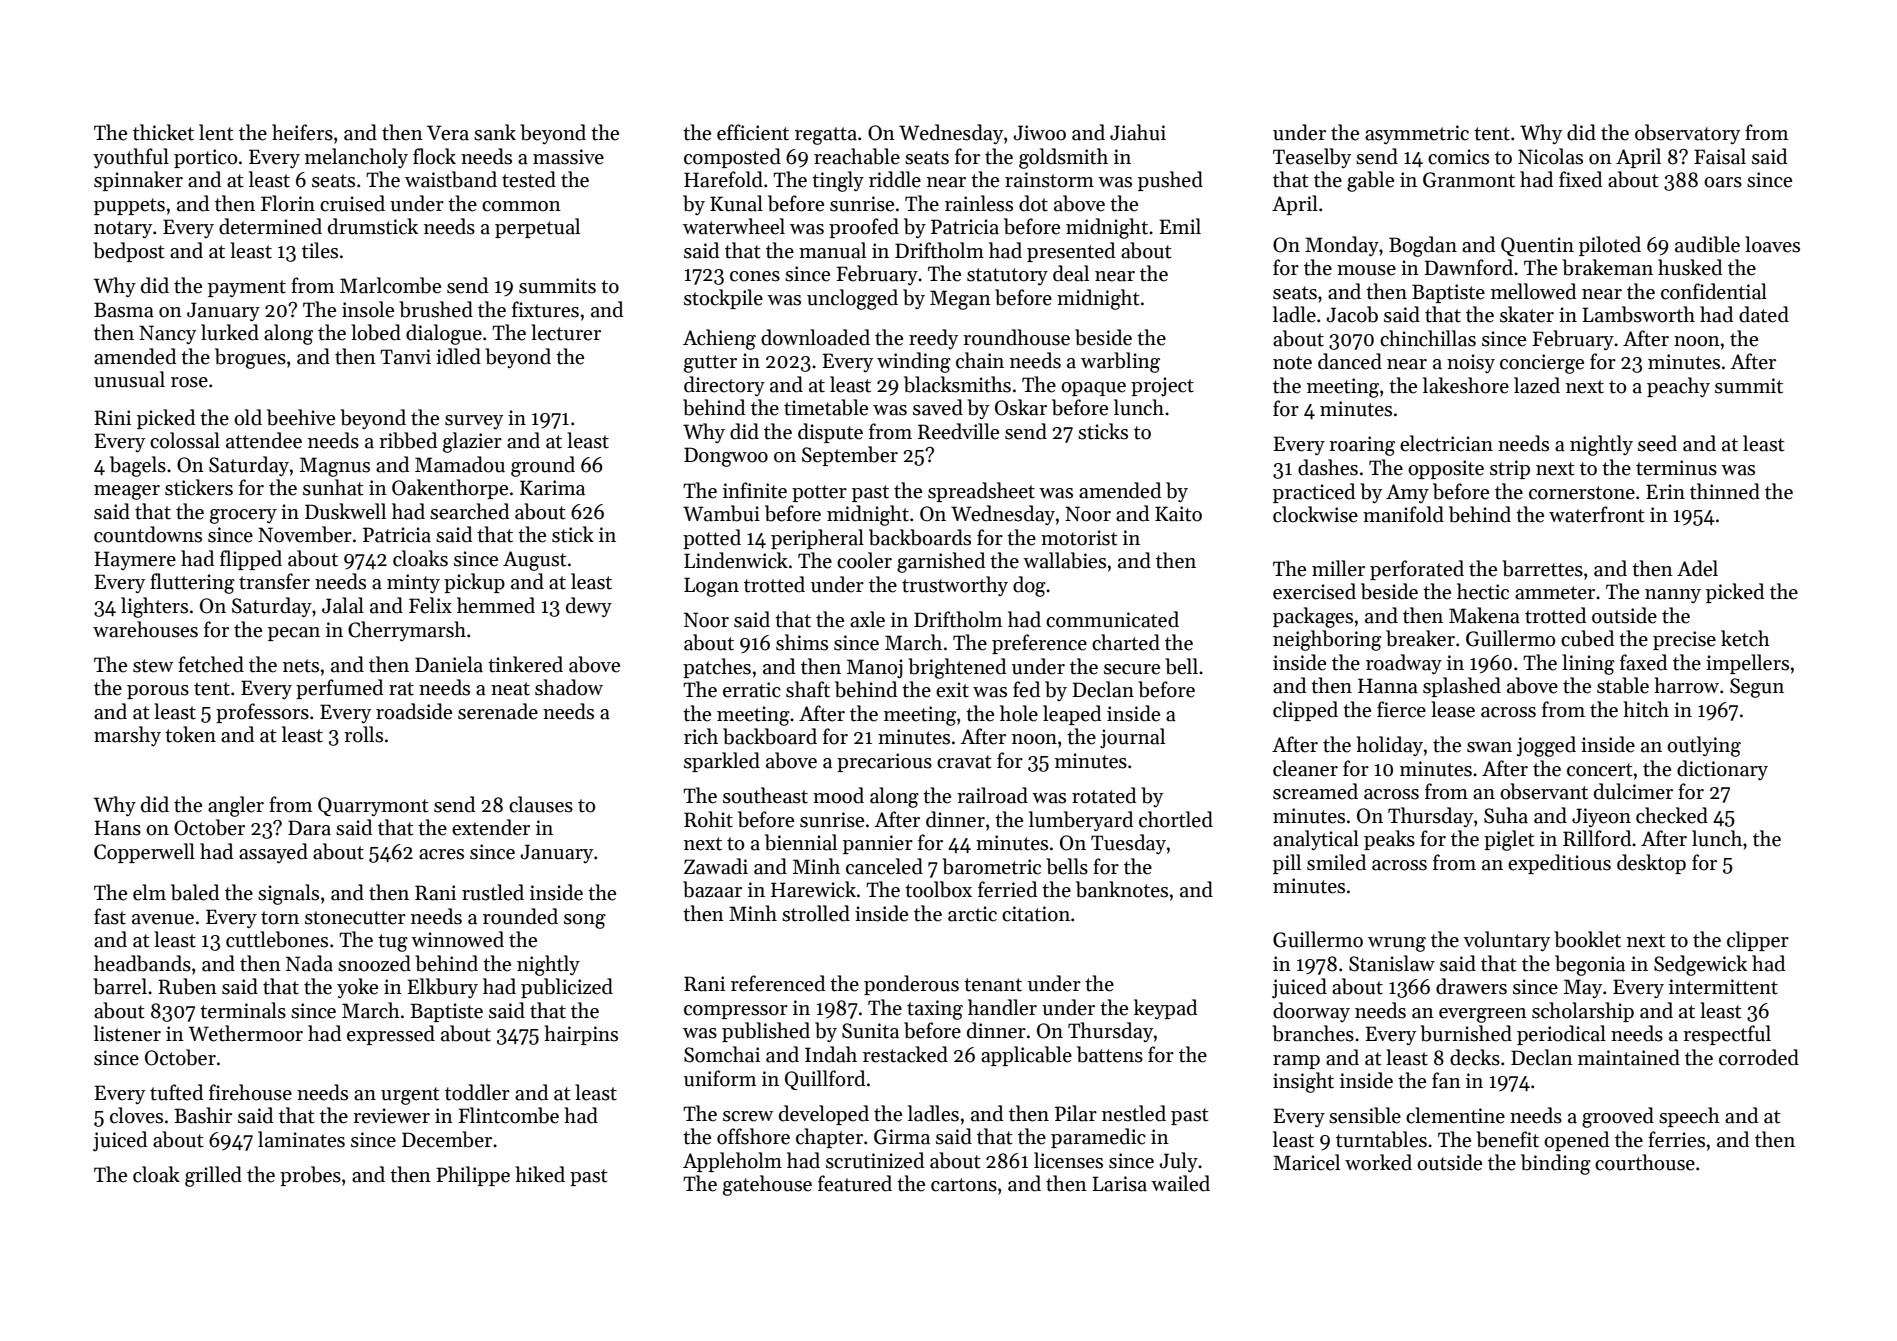  What do you see at coordinates (884, 866) in the document?
I see `canceled` at bounding box center [884, 866].
